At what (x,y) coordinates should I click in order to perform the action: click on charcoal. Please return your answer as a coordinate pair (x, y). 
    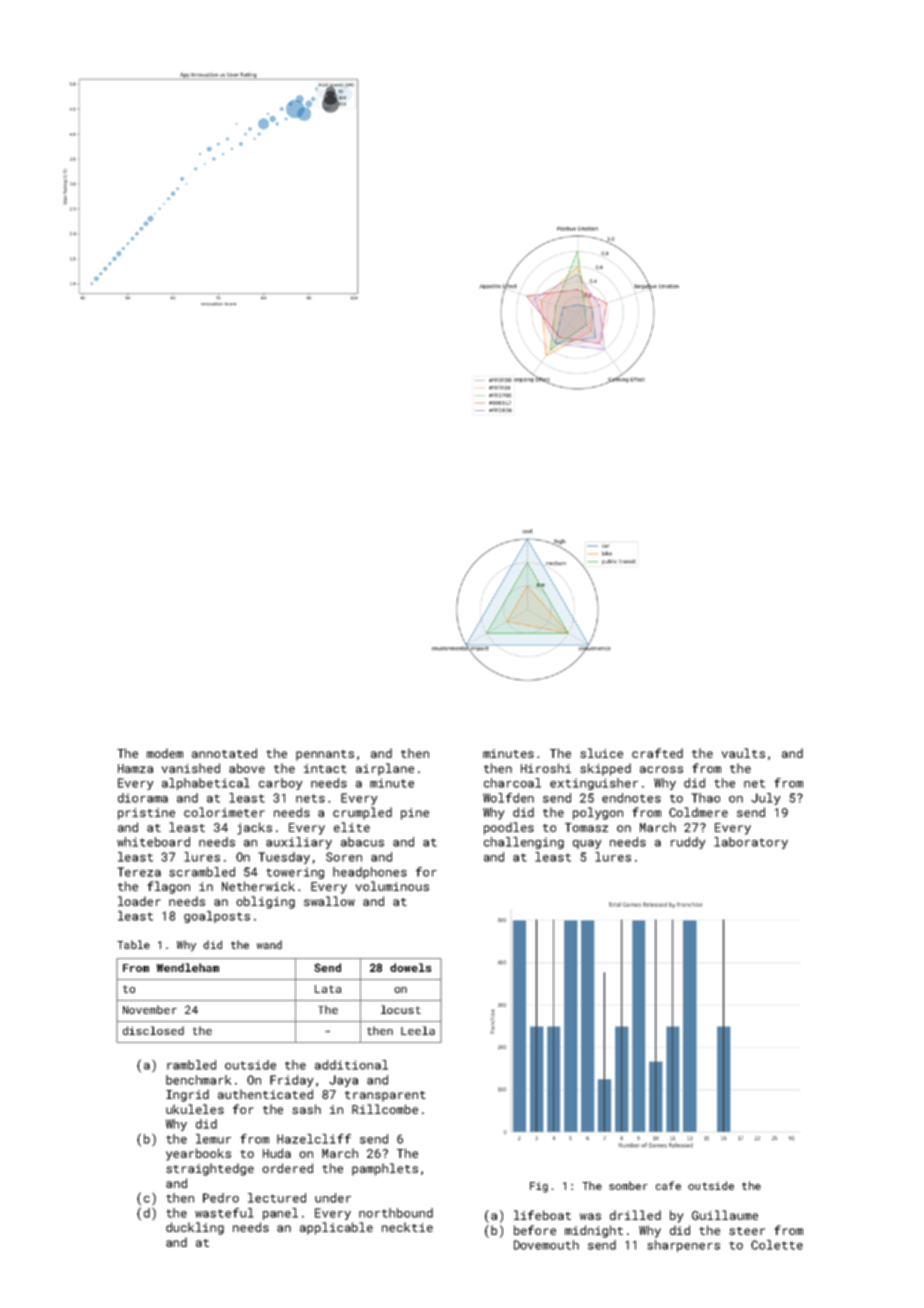
    Looking at the image, I should click on (512, 783).
